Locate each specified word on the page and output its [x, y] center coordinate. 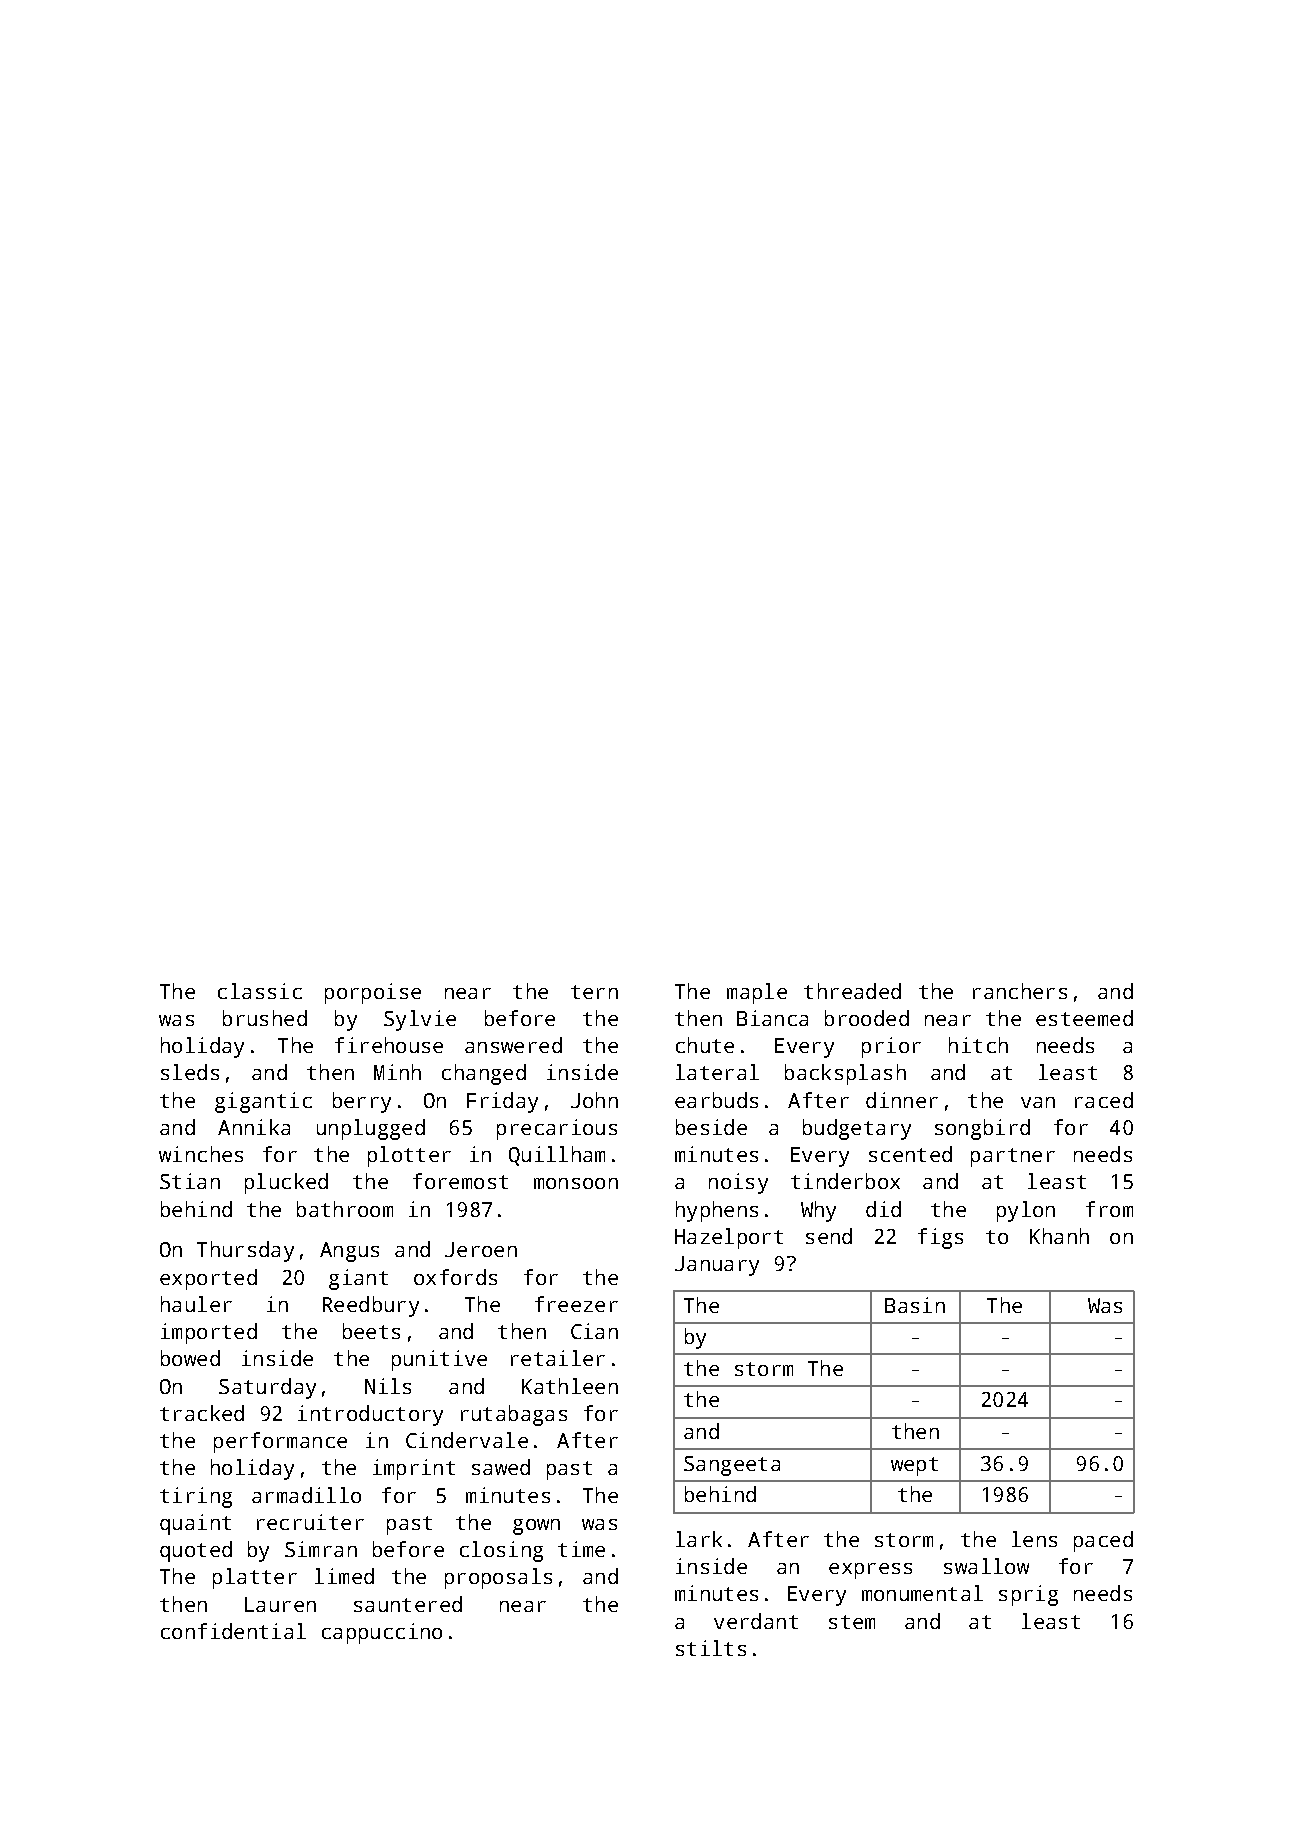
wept [914, 1466]
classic [260, 991]
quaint [195, 1524]
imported [209, 1333]
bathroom [345, 1209]
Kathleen [570, 1386]
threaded [852, 991]
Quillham [557, 1156]
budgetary [857, 1129]
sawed [501, 1467]
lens [1034, 1539]
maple [757, 993]
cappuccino [382, 1633]
